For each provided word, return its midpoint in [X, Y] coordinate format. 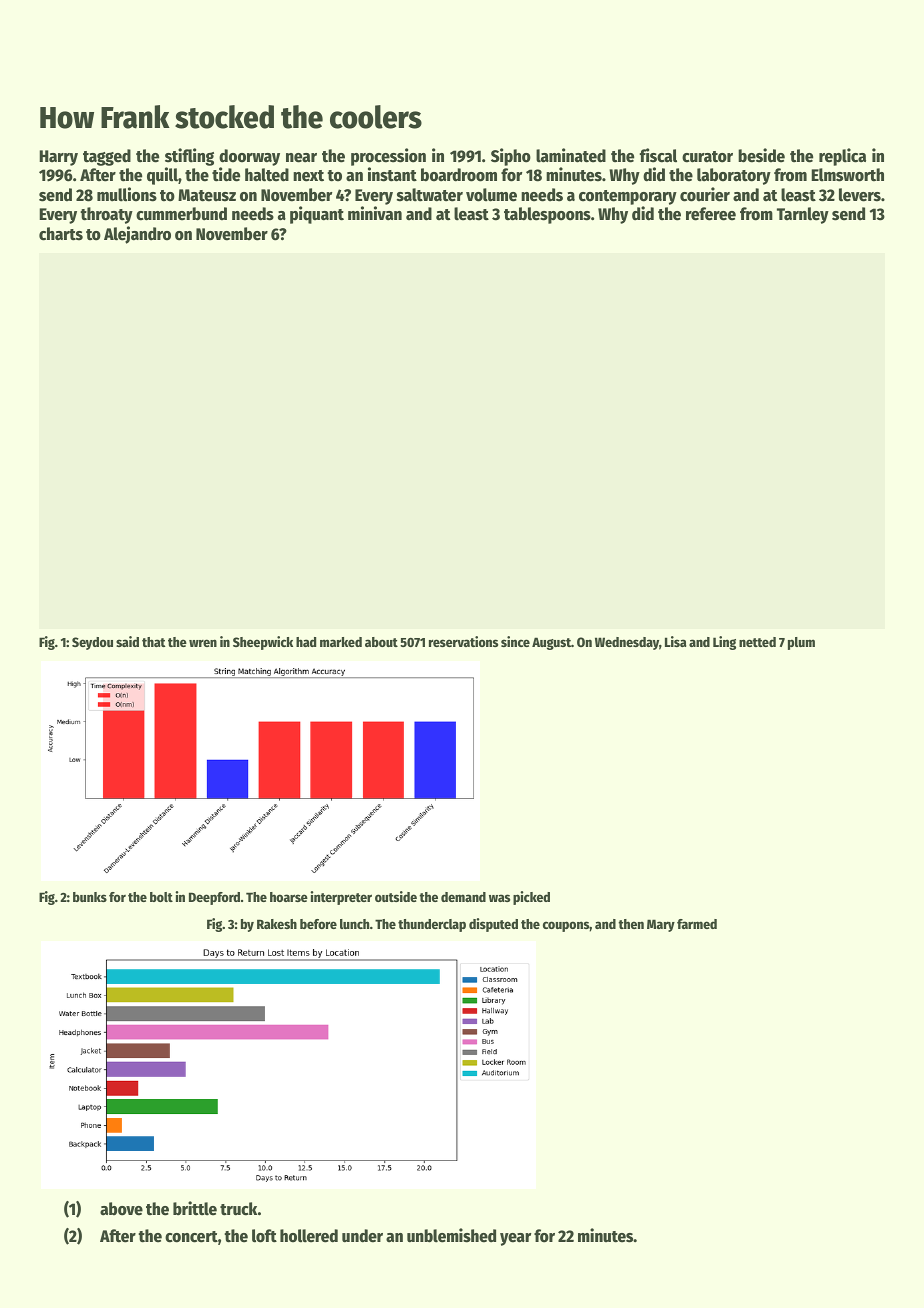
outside [396, 896]
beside [761, 155]
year [515, 1239]
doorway [249, 157]
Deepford [214, 898]
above [121, 1209]
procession [388, 157]
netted [757, 642]
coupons [566, 926]
